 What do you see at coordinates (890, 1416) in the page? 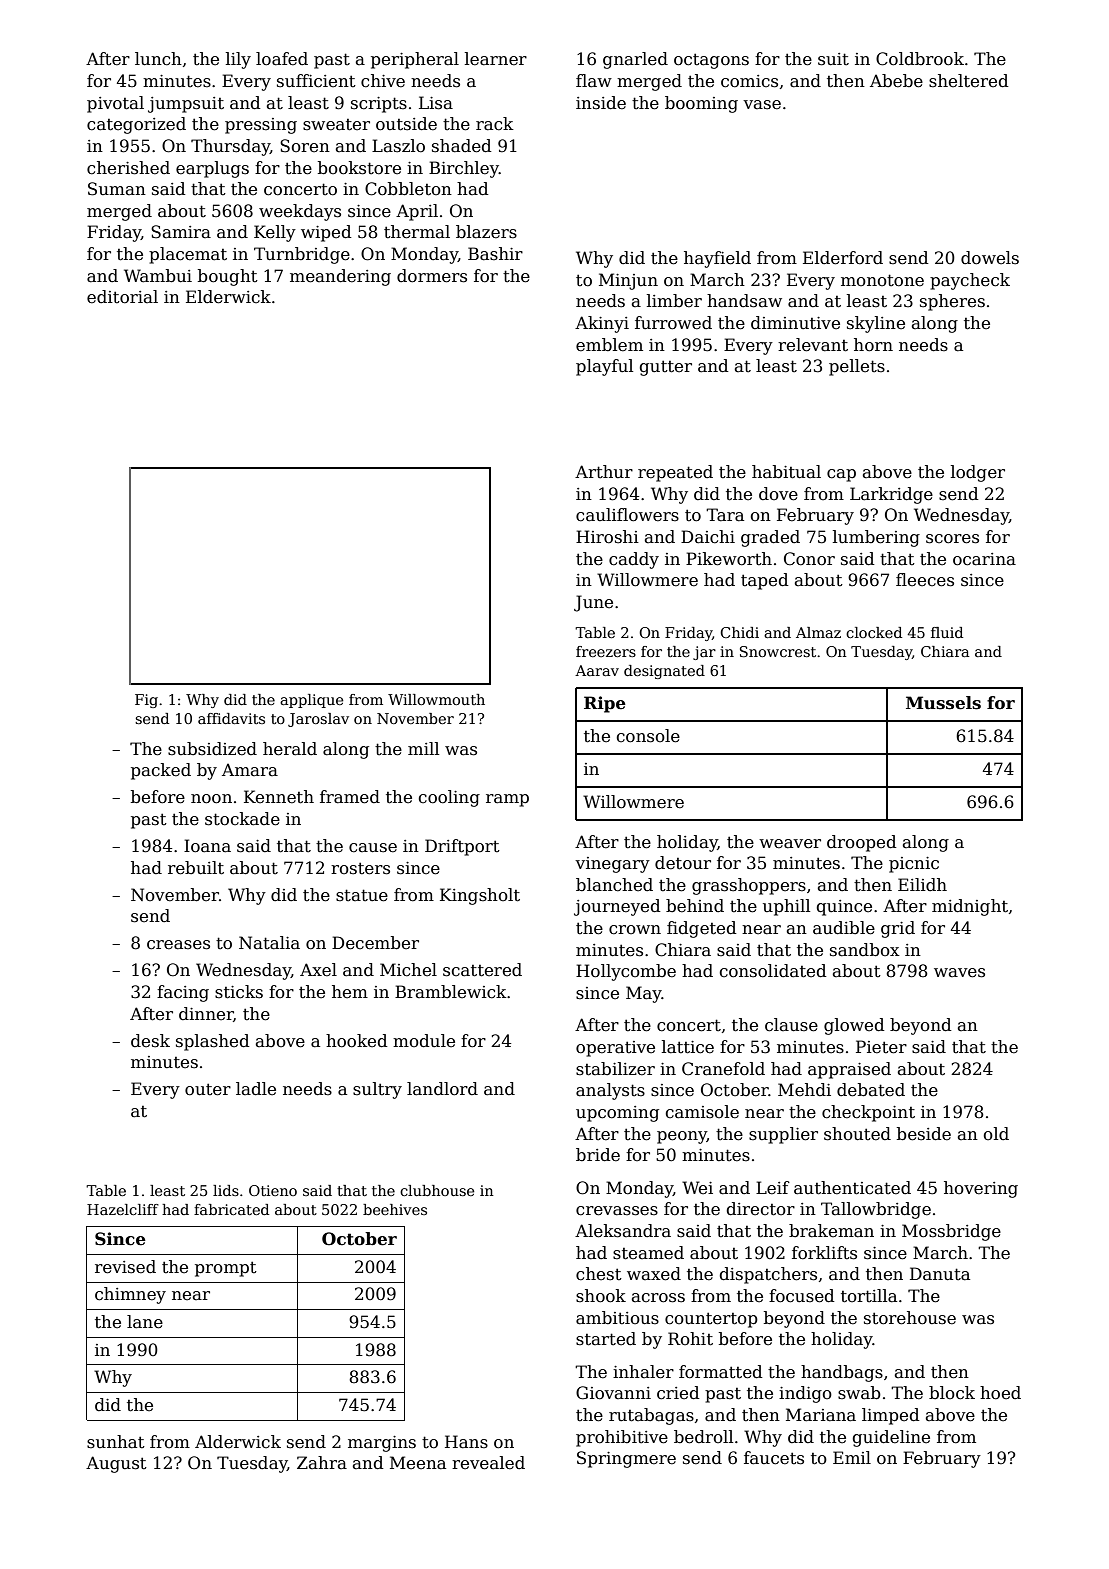
I see `limped` at bounding box center [890, 1416].
